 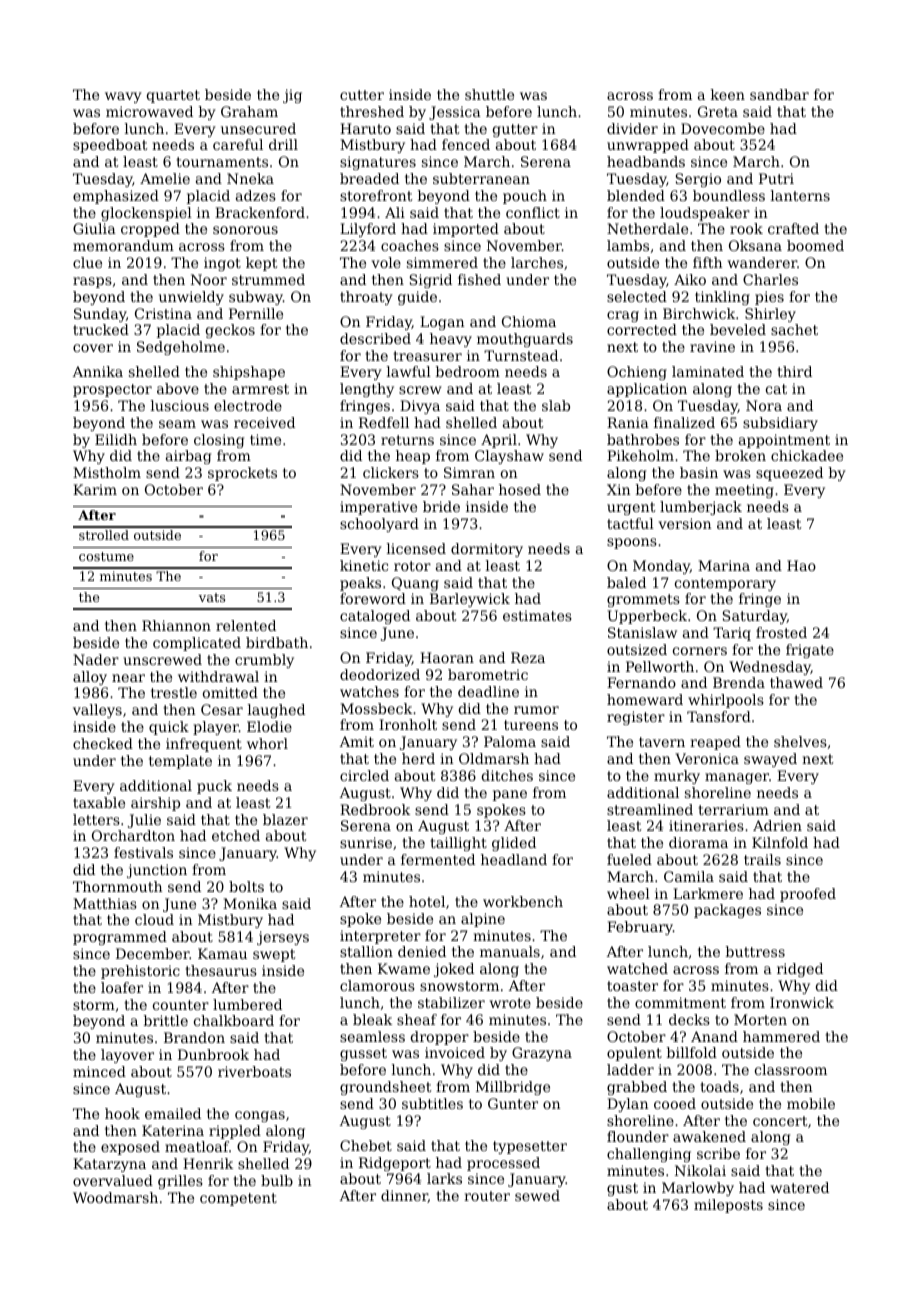 I want to click on Amit, so click(x=357, y=741).
